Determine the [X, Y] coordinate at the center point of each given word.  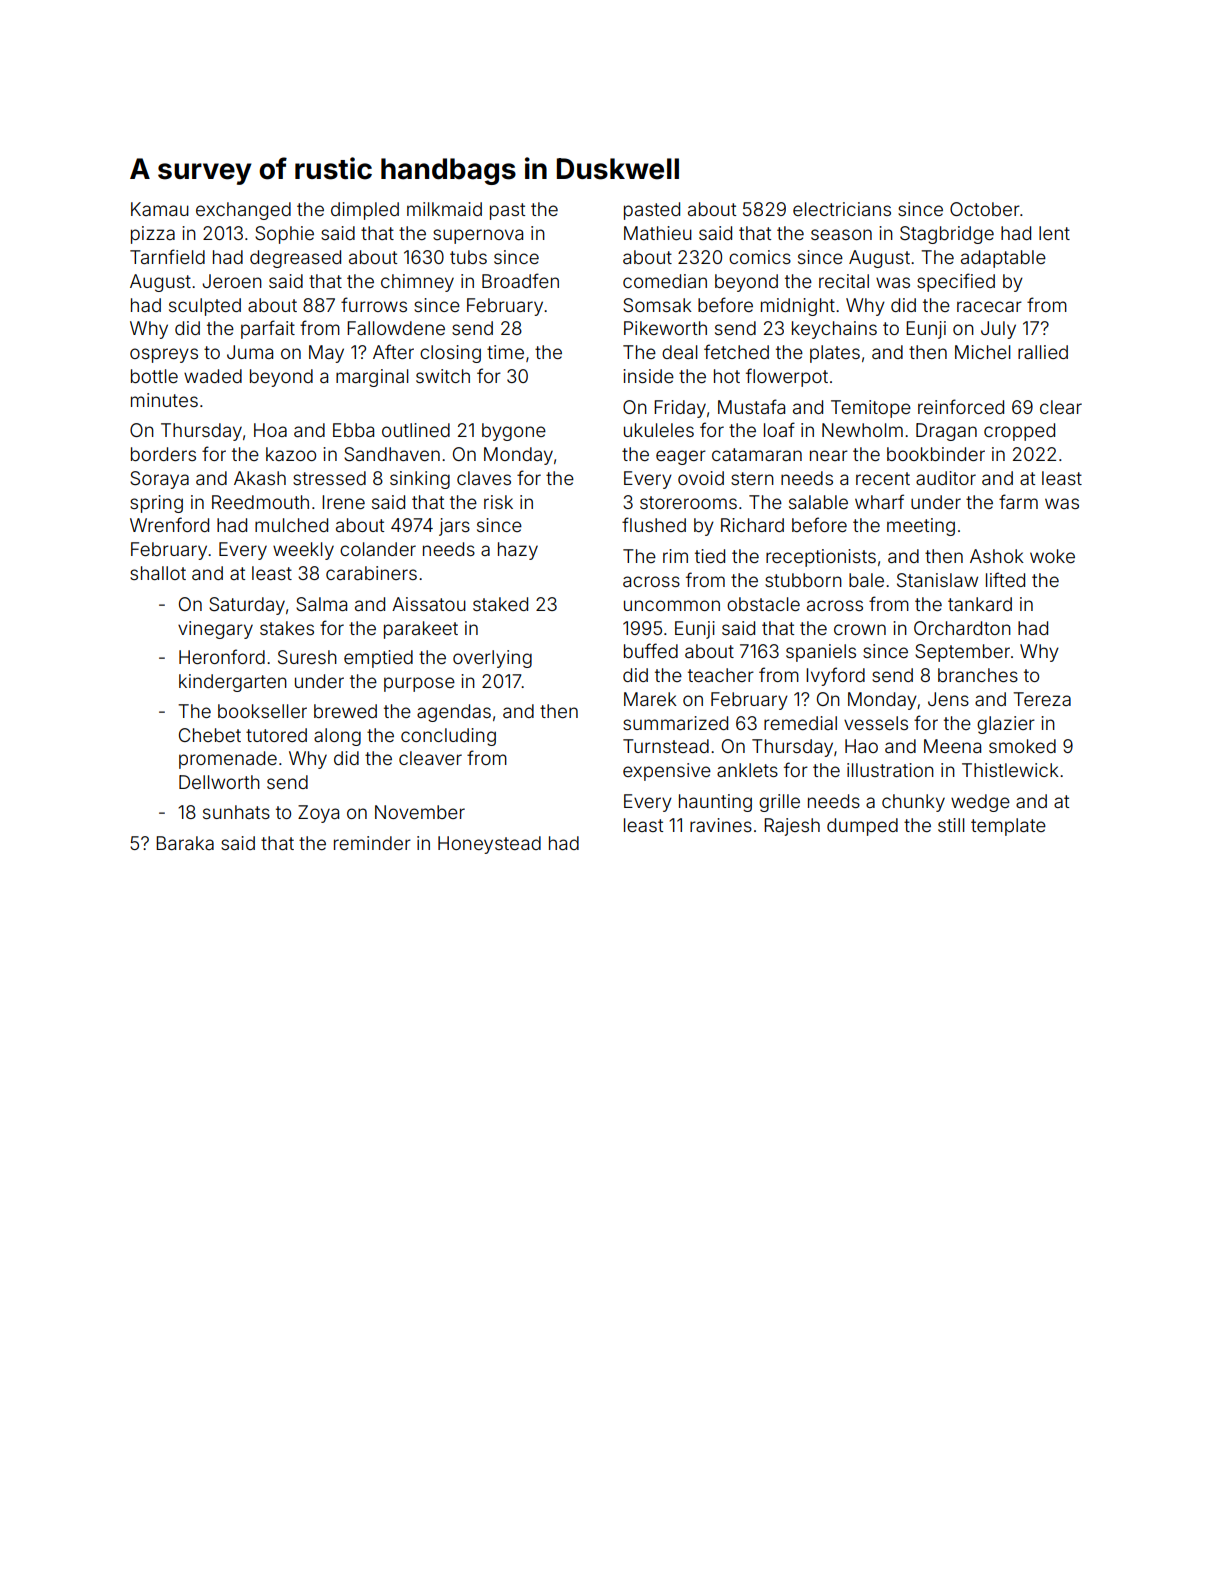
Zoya [318, 814]
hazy [518, 551]
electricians [842, 209]
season [841, 234]
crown [860, 629]
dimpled [365, 211]
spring [156, 504]
